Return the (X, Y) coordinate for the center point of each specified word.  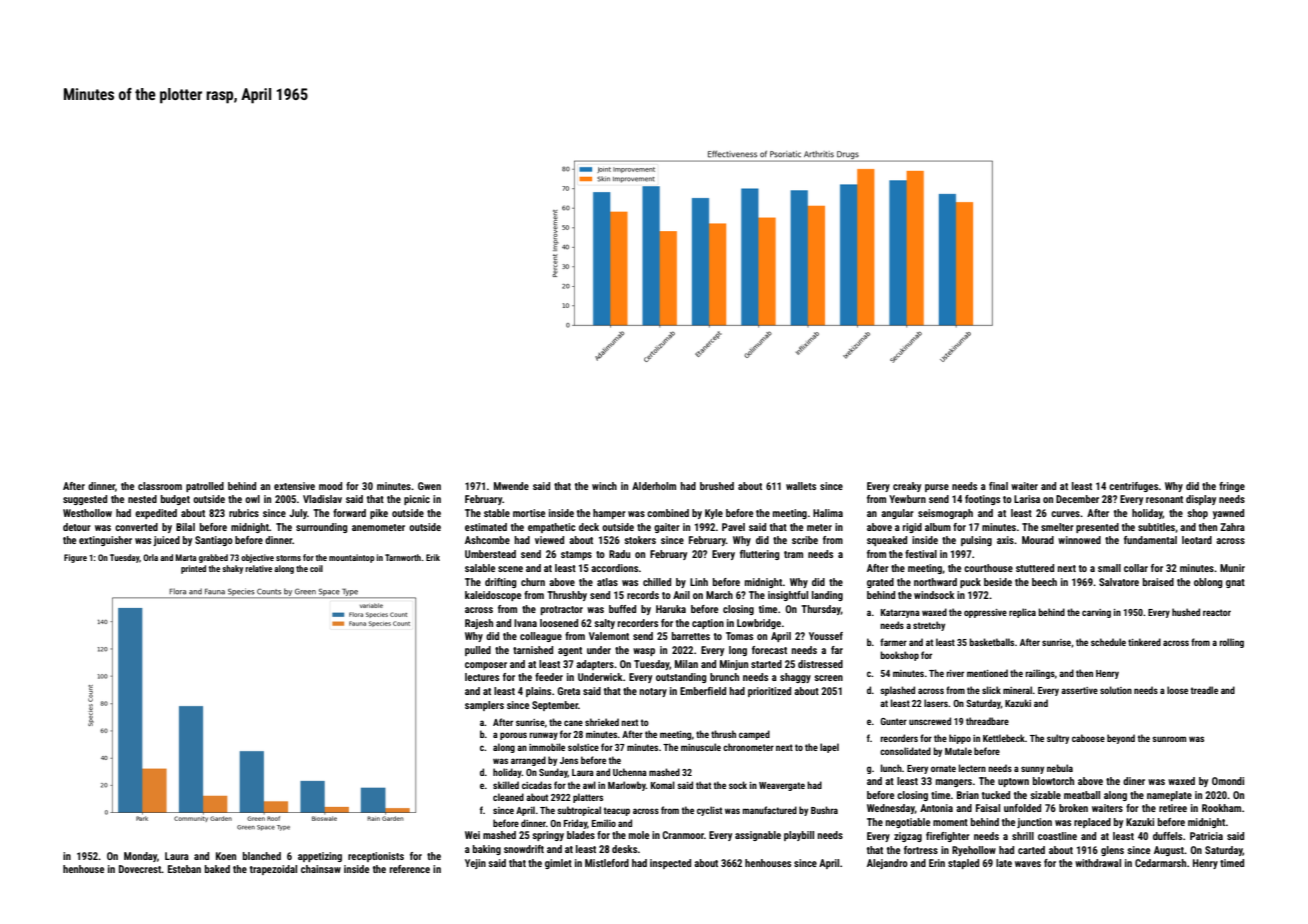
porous (513, 736)
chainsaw (321, 869)
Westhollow (87, 513)
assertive (1079, 690)
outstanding (681, 678)
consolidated (905, 751)
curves (1065, 514)
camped (754, 735)
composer (486, 666)
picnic (417, 500)
